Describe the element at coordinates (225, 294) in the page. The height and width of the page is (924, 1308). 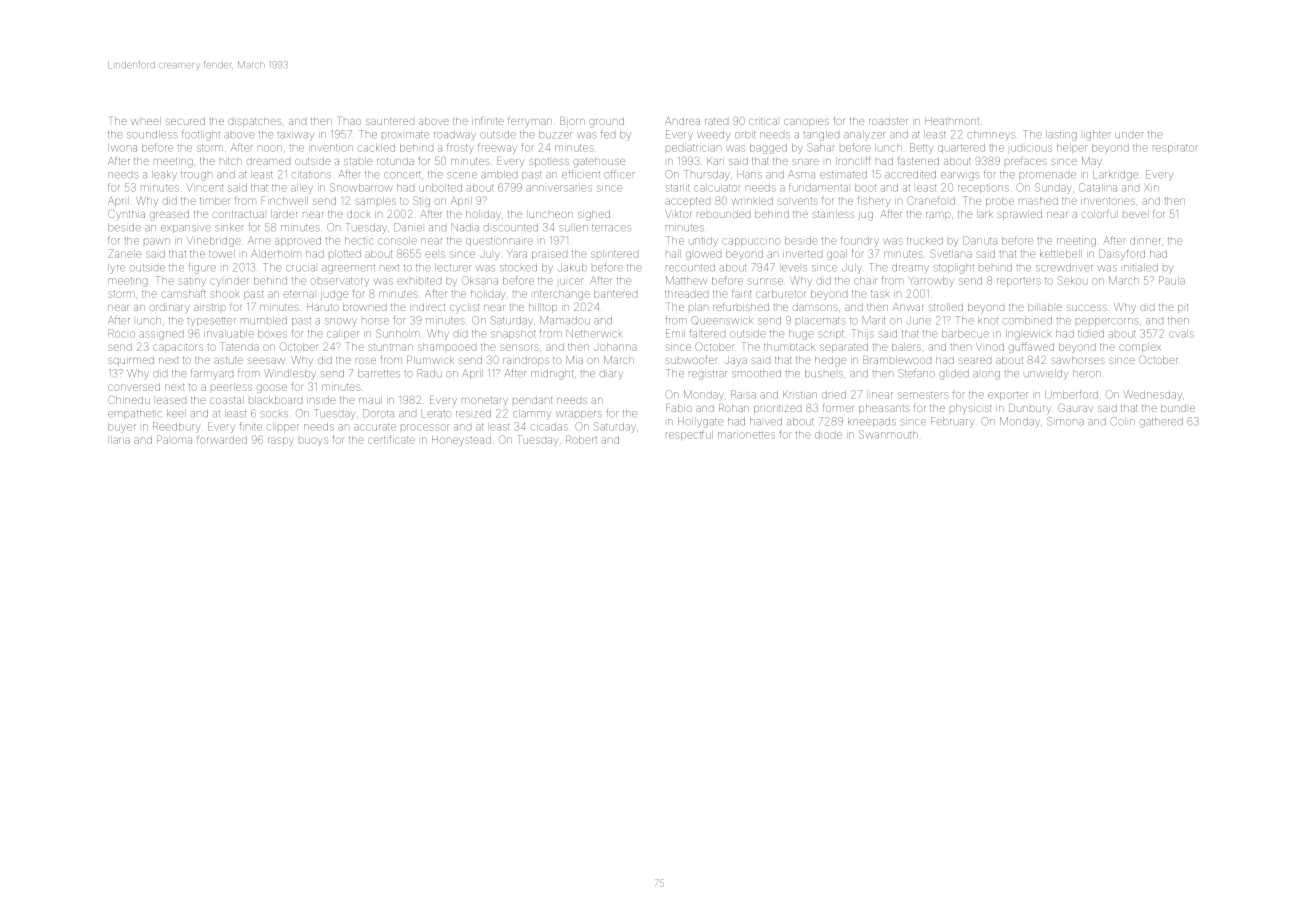
I see `shook` at that location.
